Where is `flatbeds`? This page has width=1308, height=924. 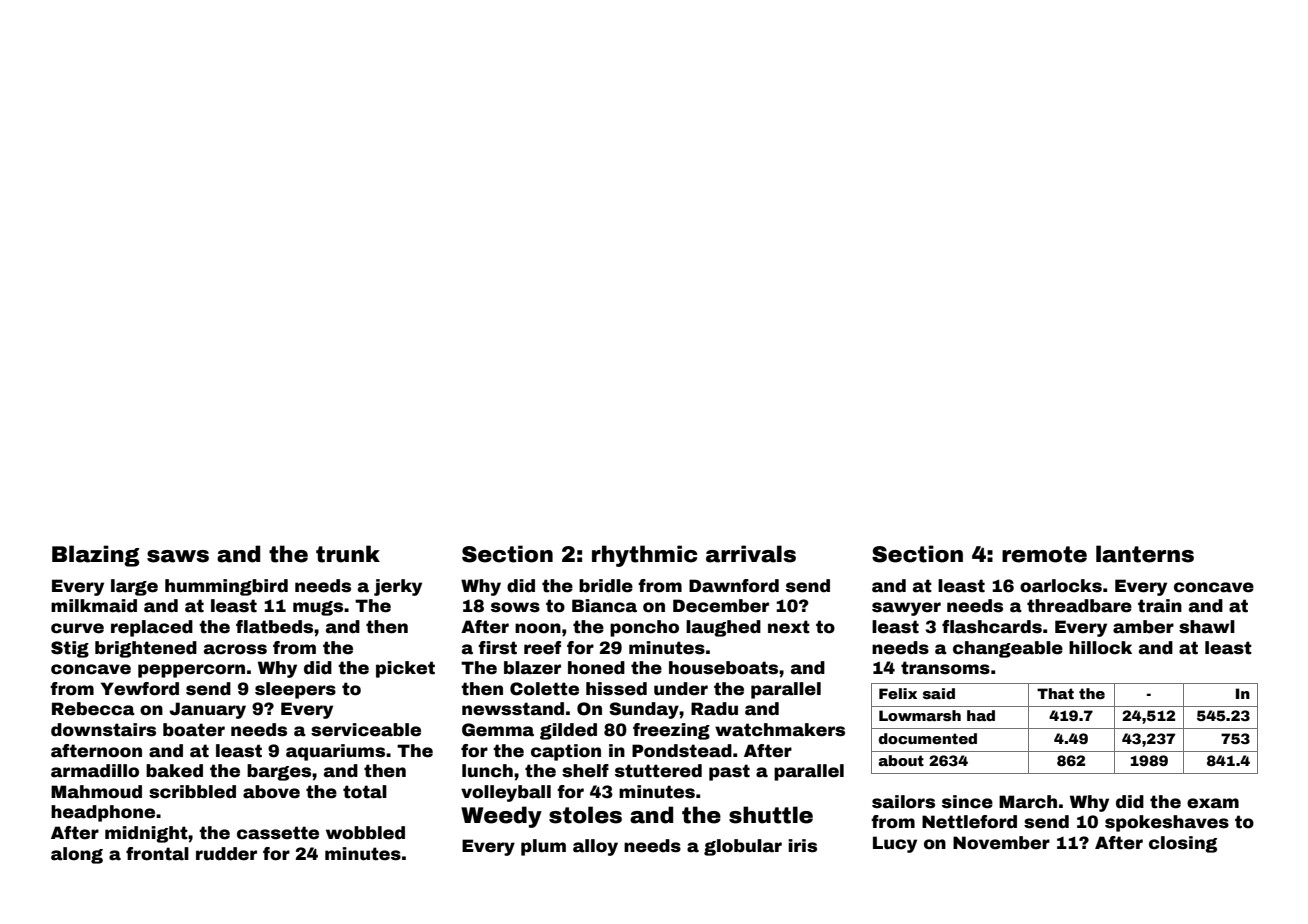 flatbeds is located at coordinates (274, 627).
